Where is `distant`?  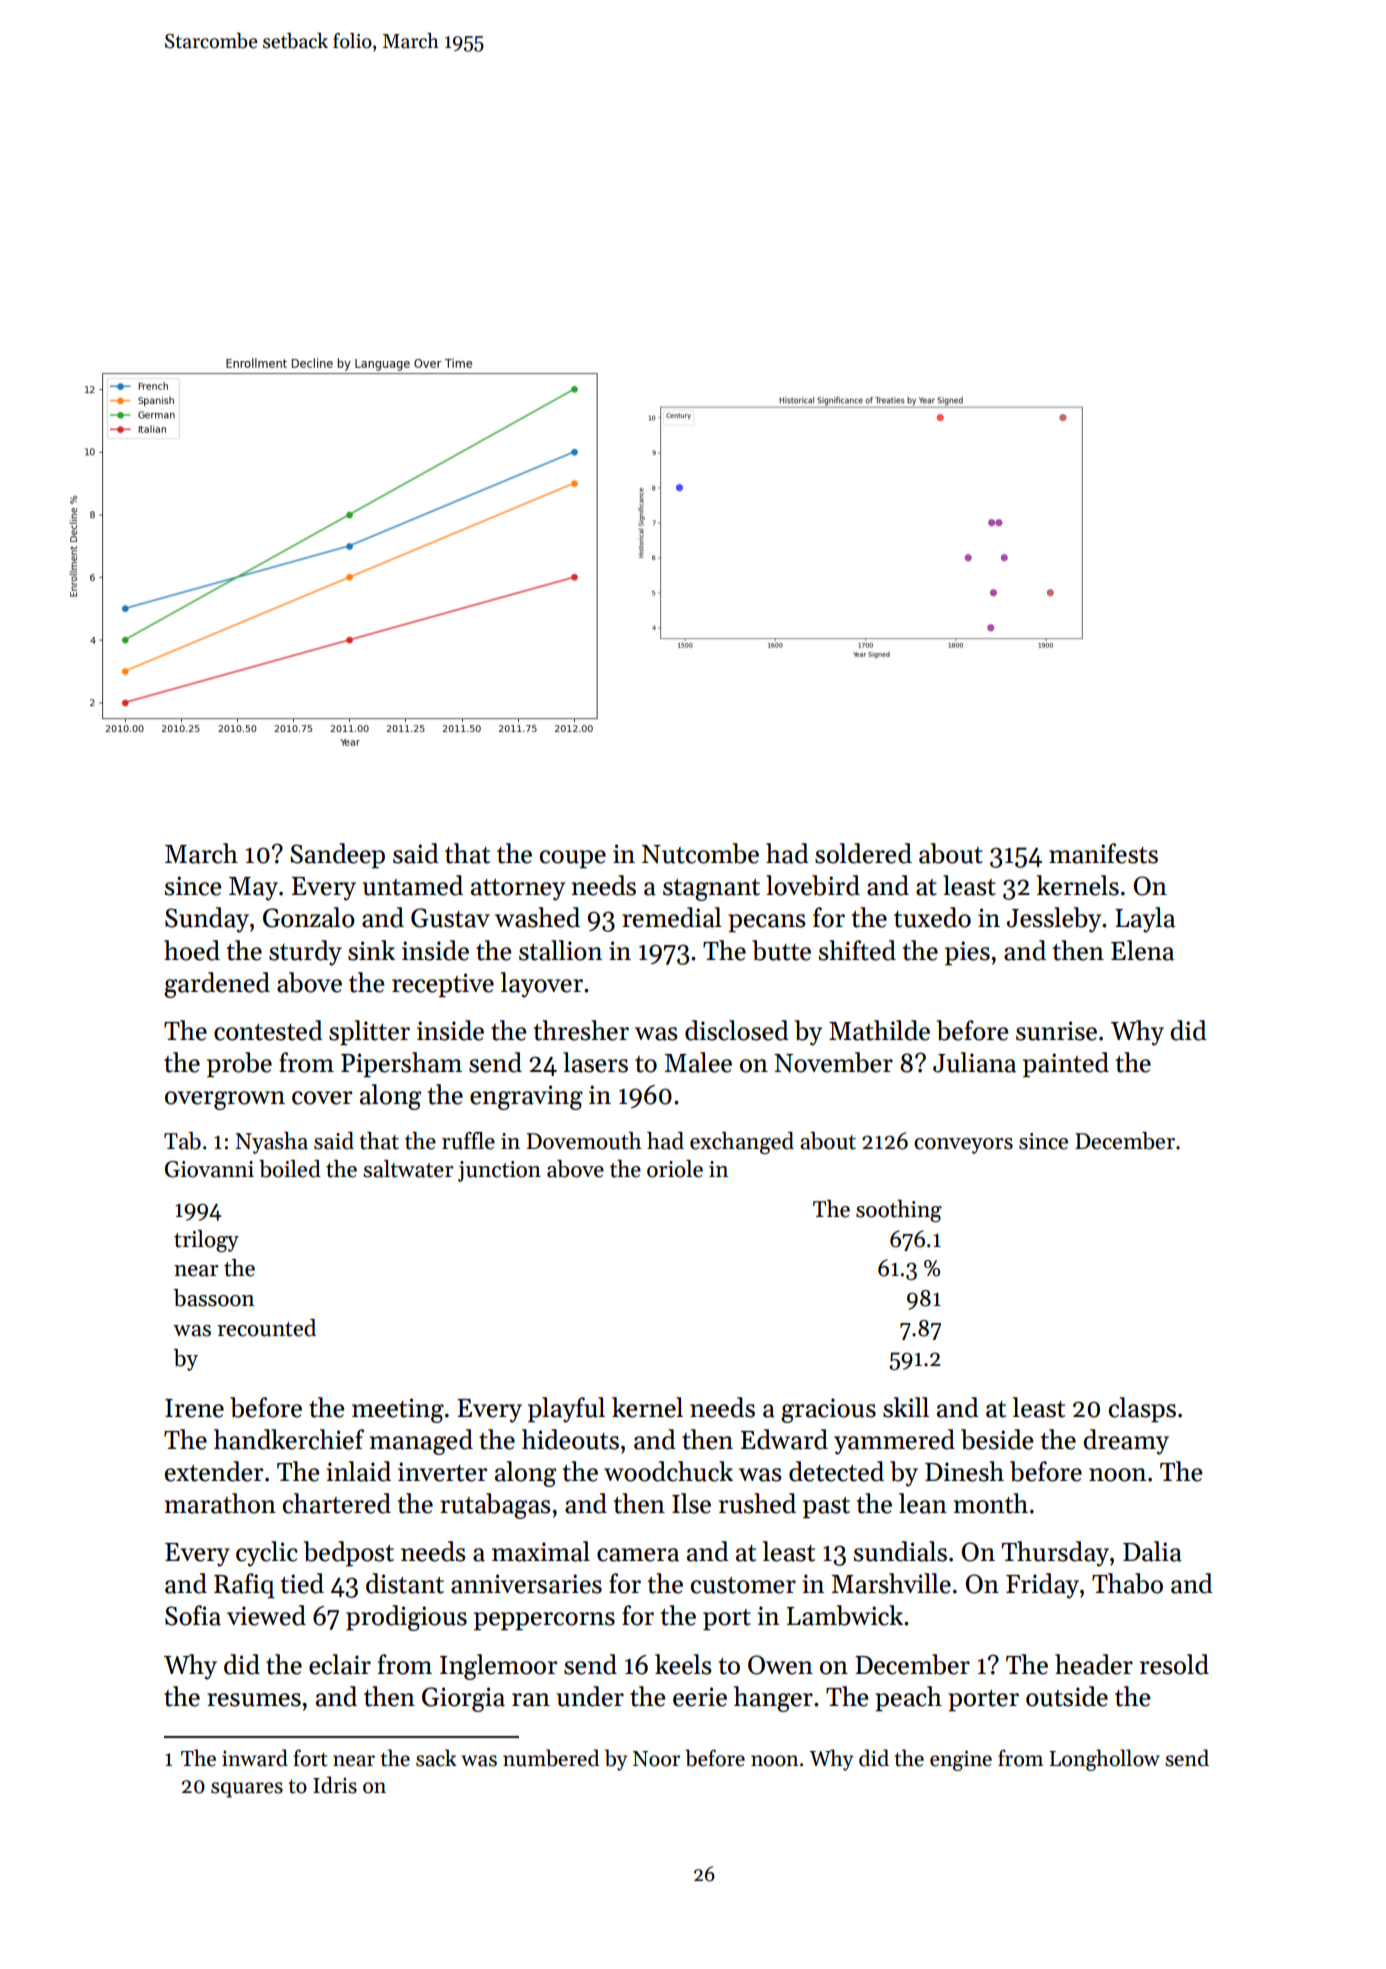 distant is located at coordinates (405, 1583).
